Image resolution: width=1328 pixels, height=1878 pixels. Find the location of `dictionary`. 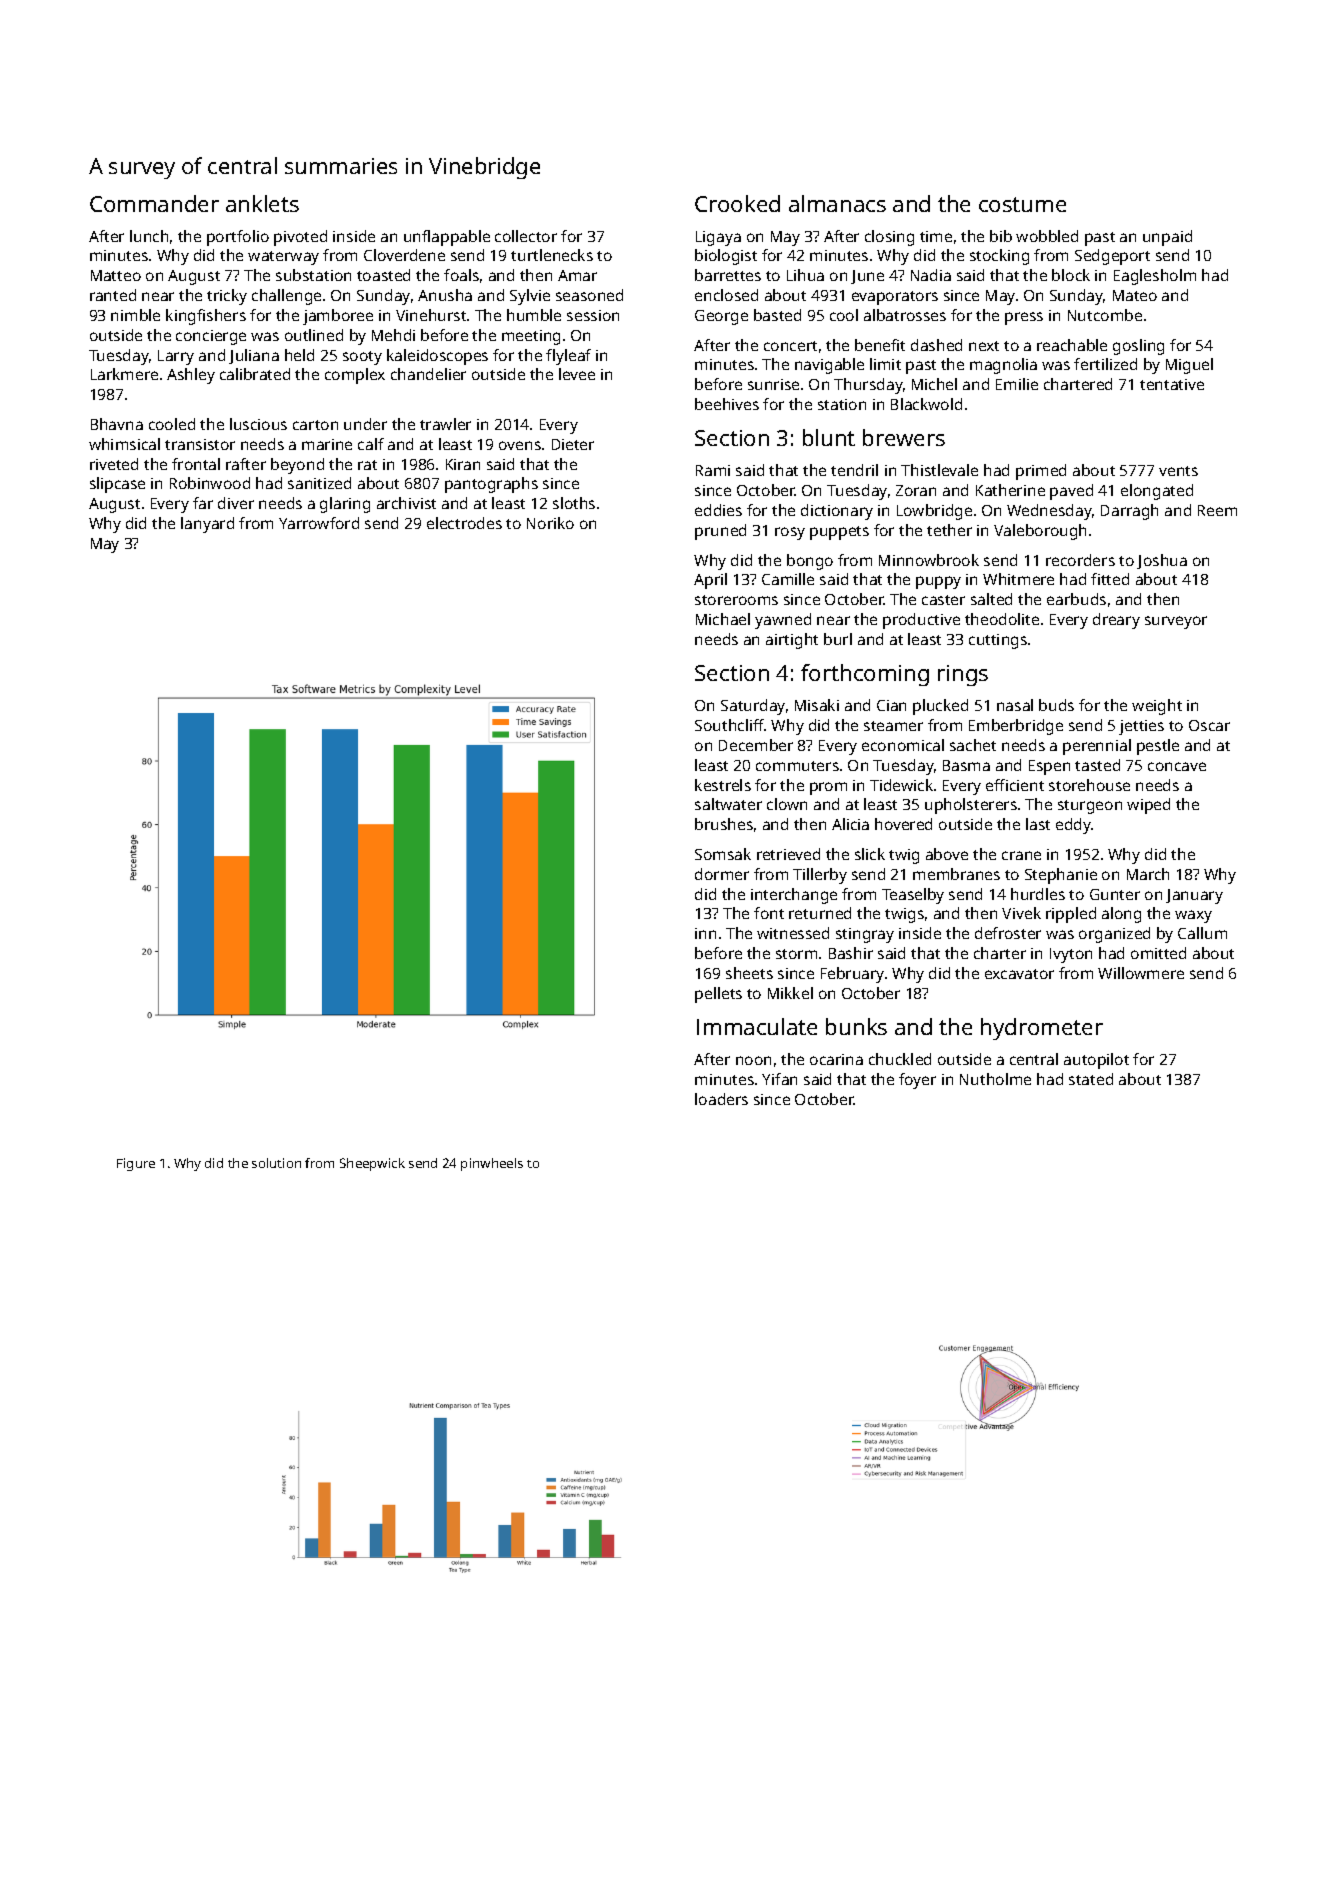

dictionary is located at coordinates (837, 512).
